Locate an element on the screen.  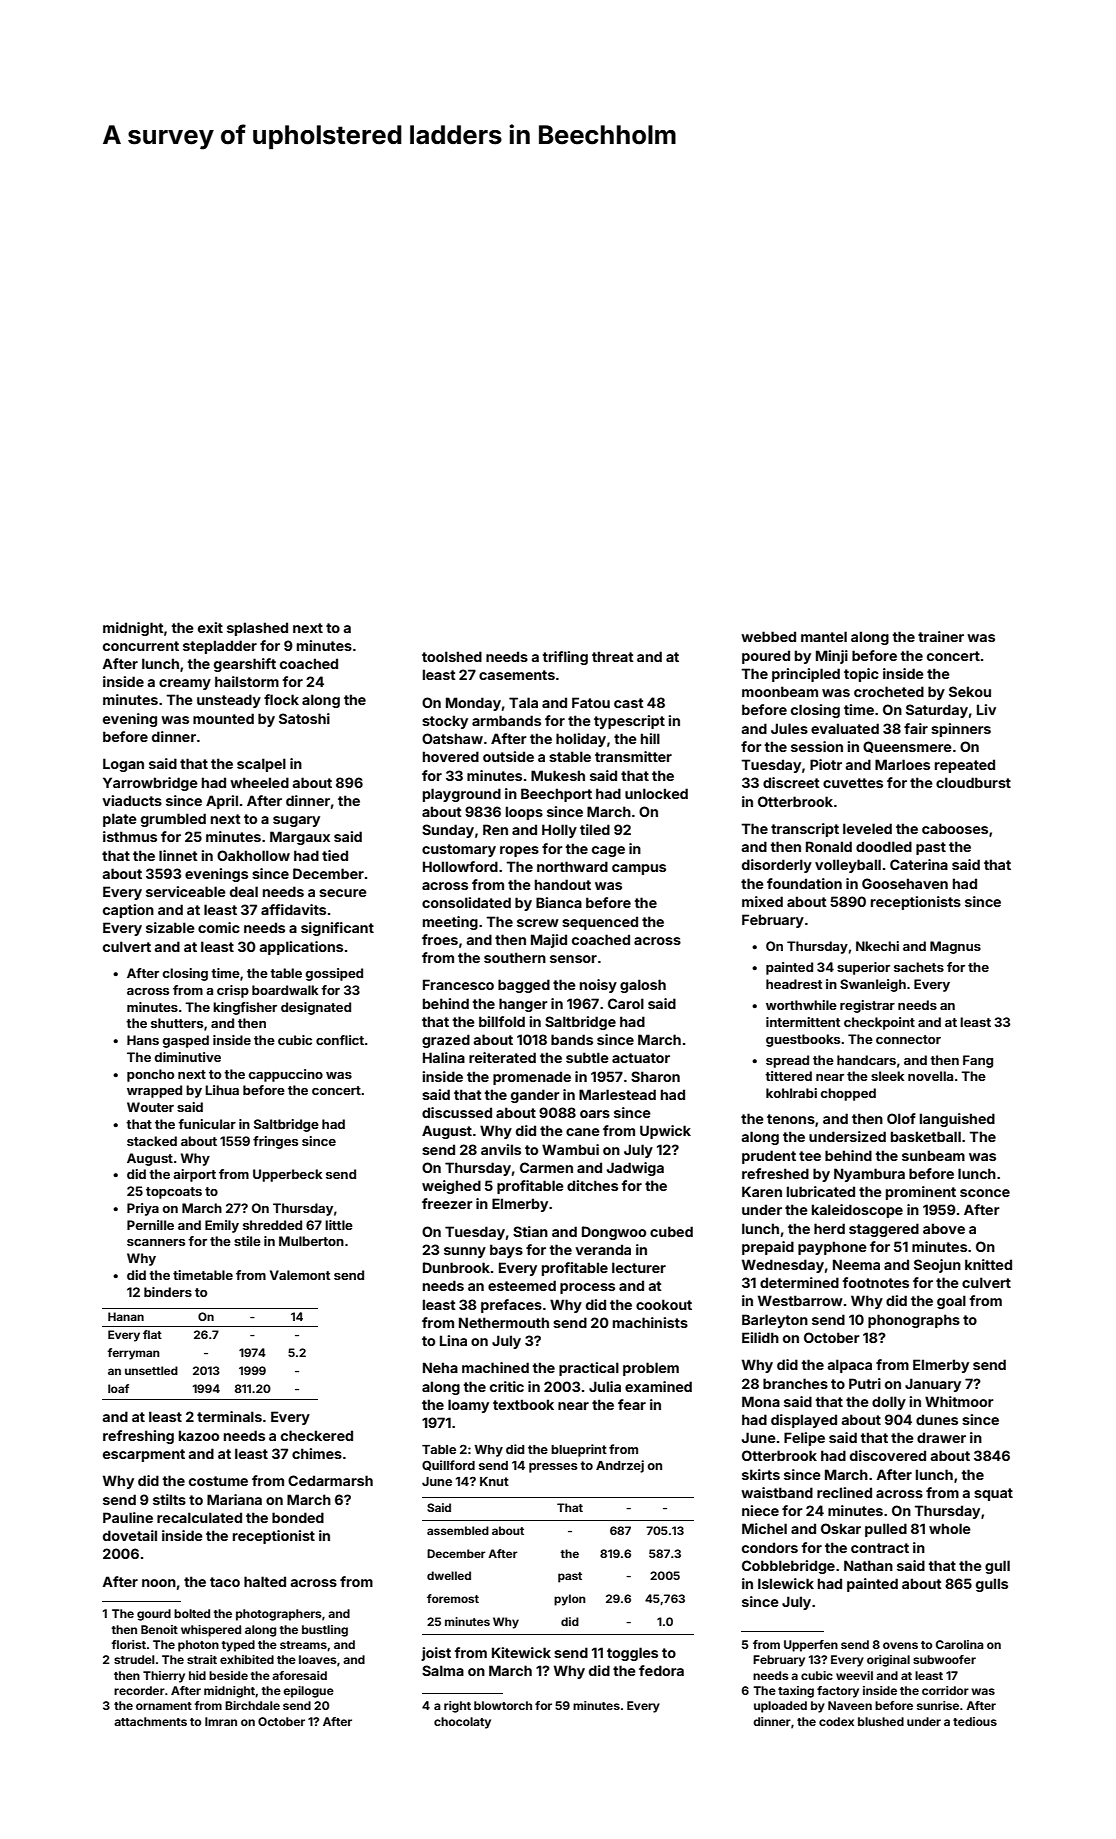
refreshed is located at coordinates (775, 1173).
